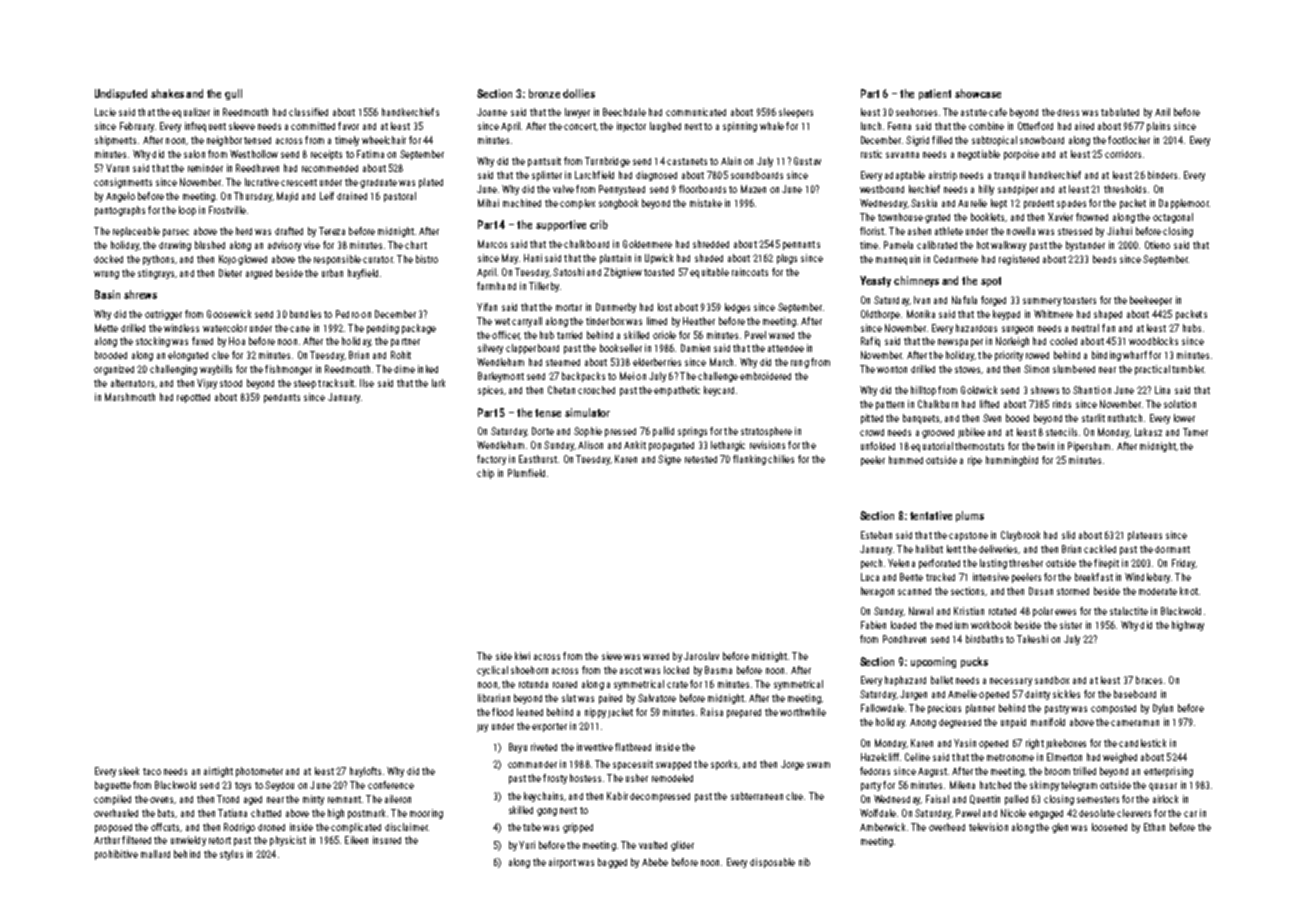  I want to click on gull, so click(233, 94).
